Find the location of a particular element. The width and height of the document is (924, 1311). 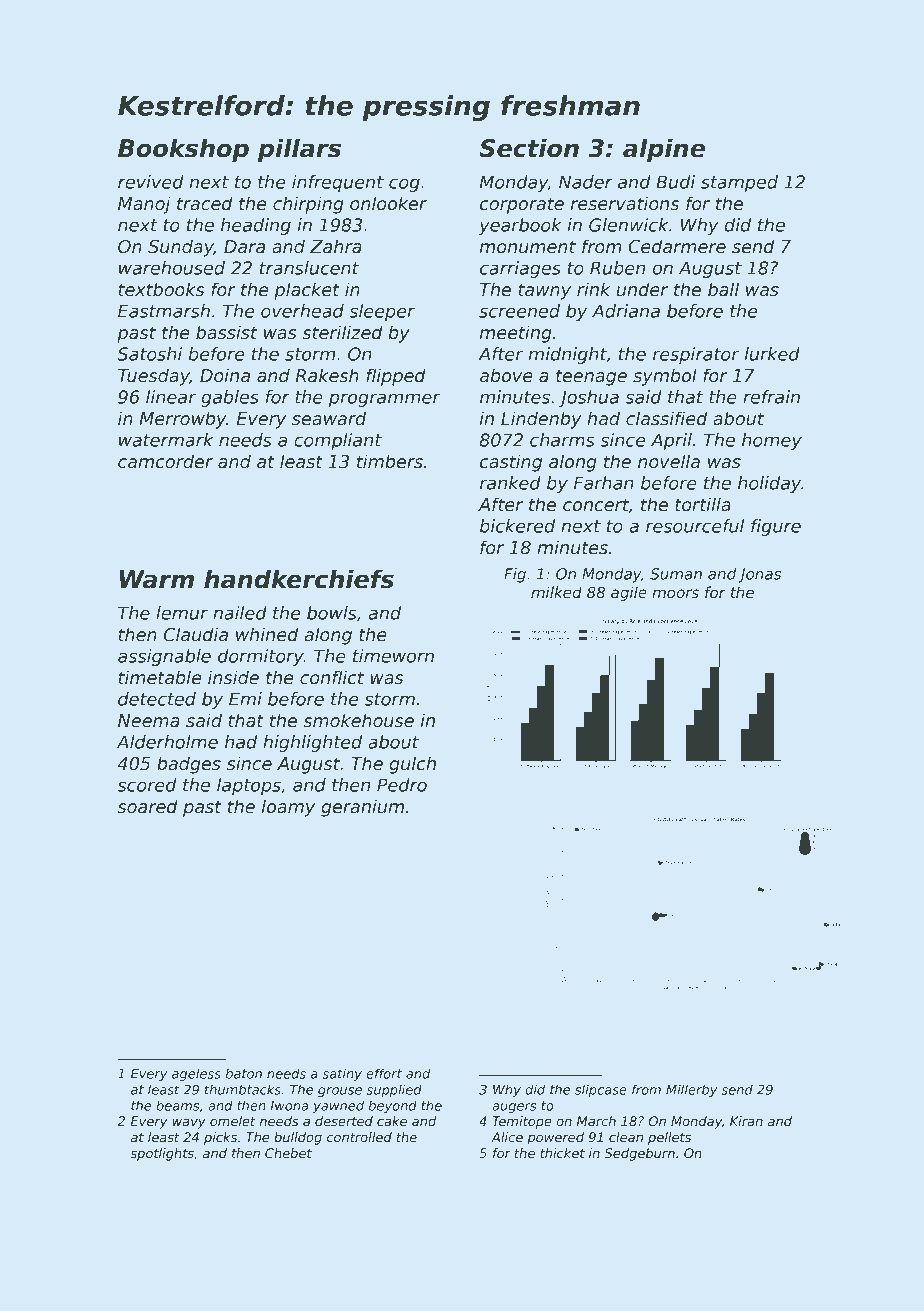

Manoj is located at coordinates (144, 205).
